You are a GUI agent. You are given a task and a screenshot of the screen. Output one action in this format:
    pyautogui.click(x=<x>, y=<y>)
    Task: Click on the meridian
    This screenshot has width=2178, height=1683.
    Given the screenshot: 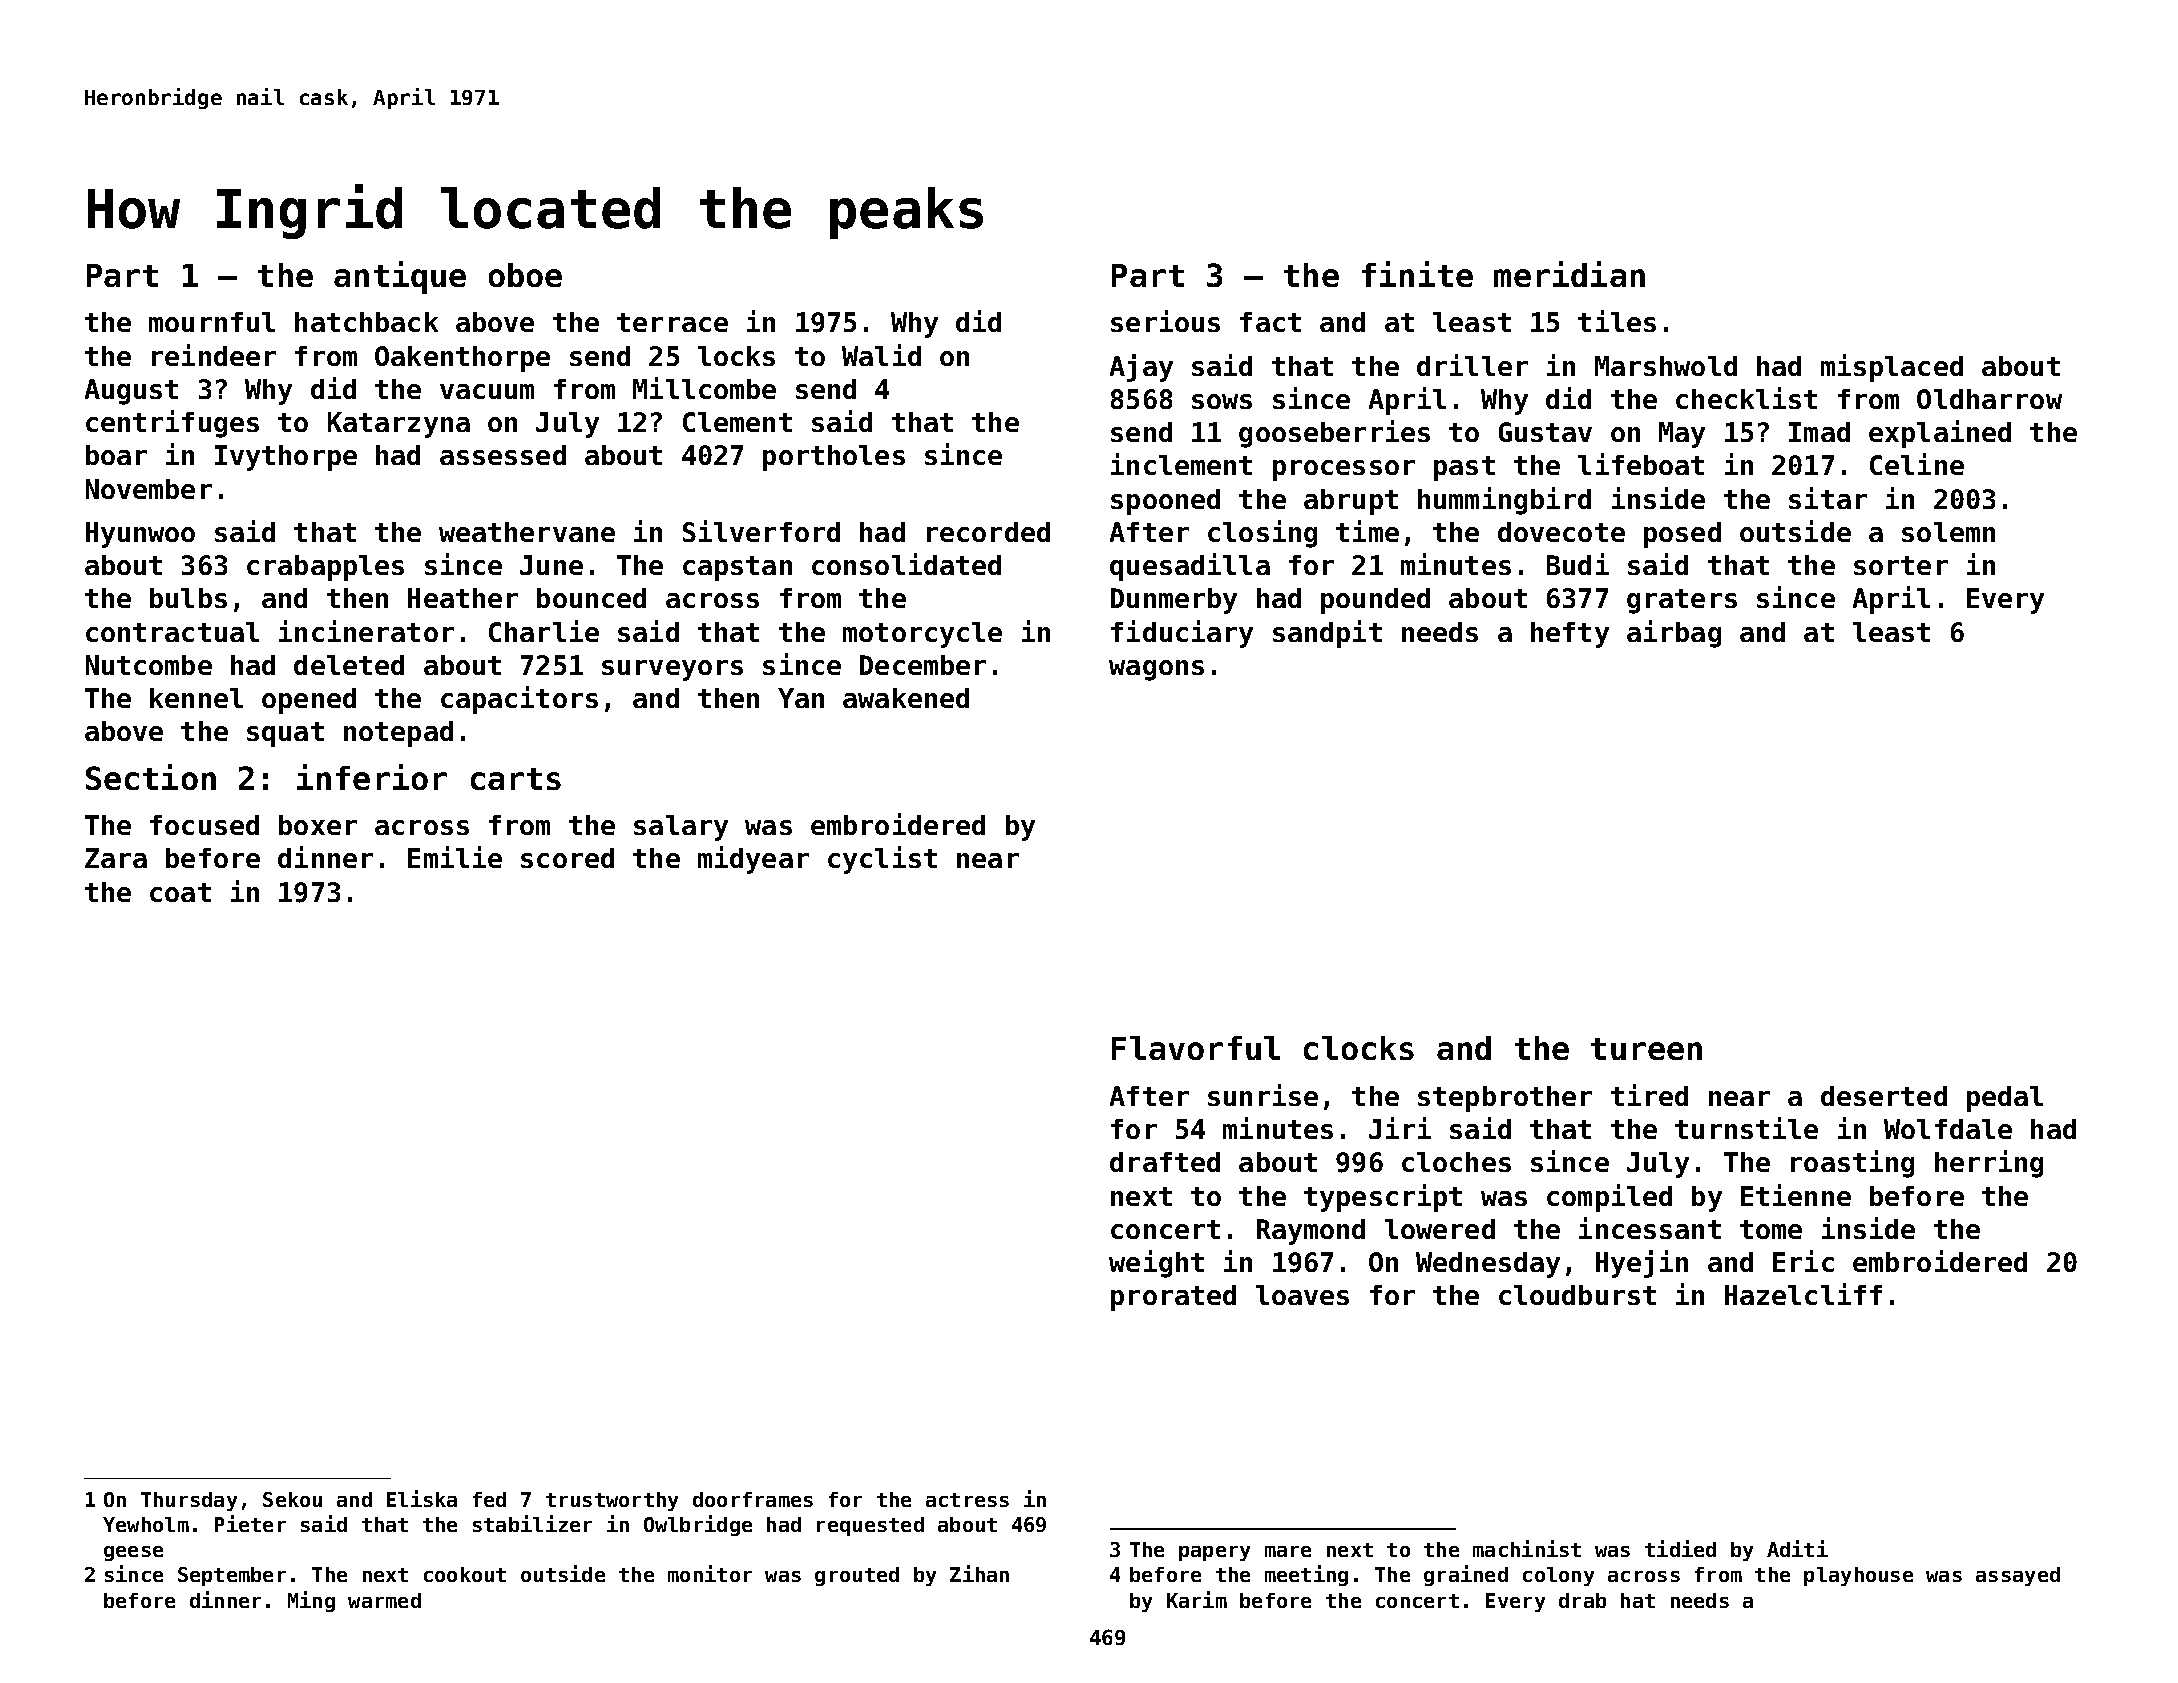 What is the action you would take?
    pyautogui.click(x=1569, y=274)
